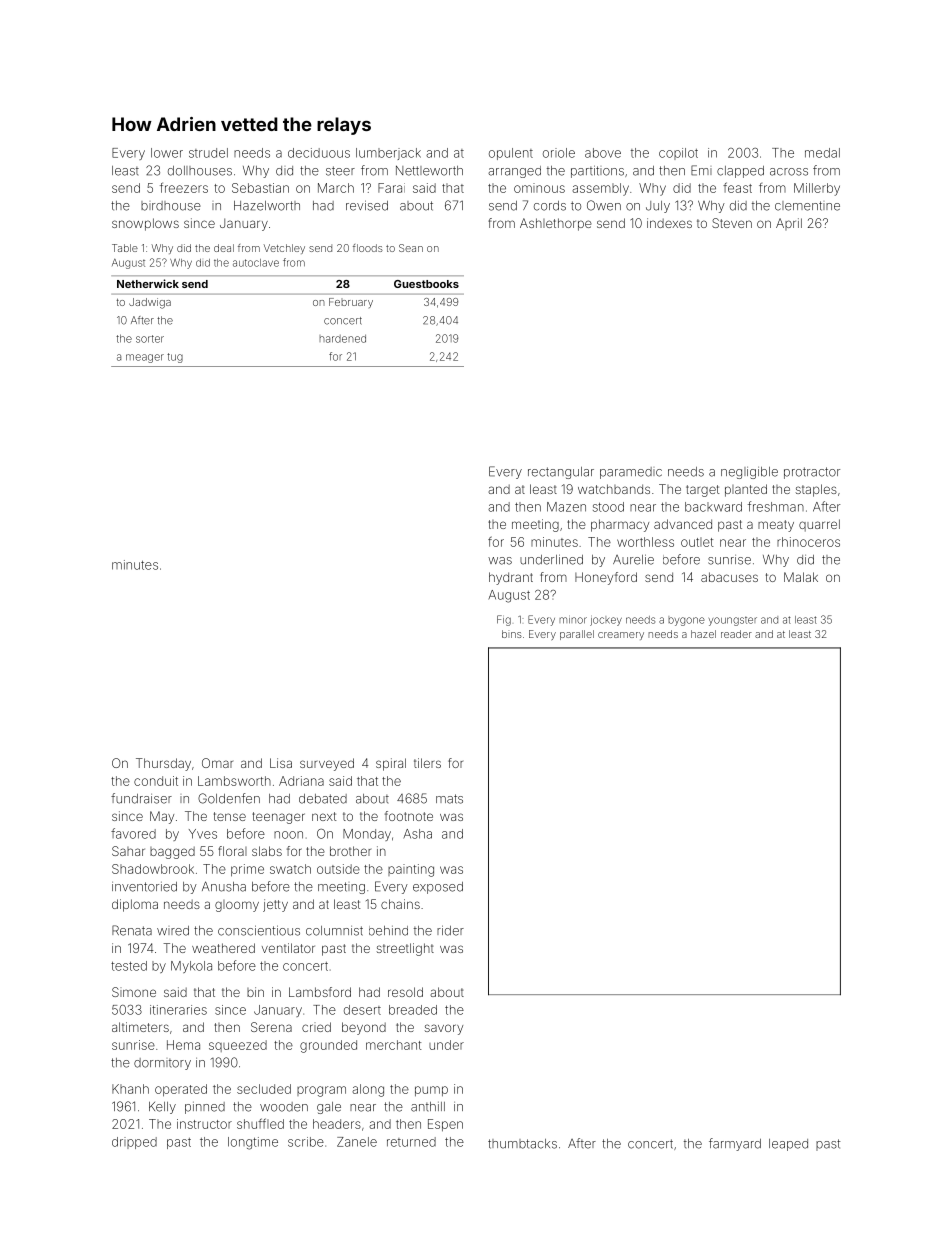 The height and width of the screenshot is (1233, 952). What do you see at coordinates (522, 1144) in the screenshot?
I see `thumbtacks` at bounding box center [522, 1144].
